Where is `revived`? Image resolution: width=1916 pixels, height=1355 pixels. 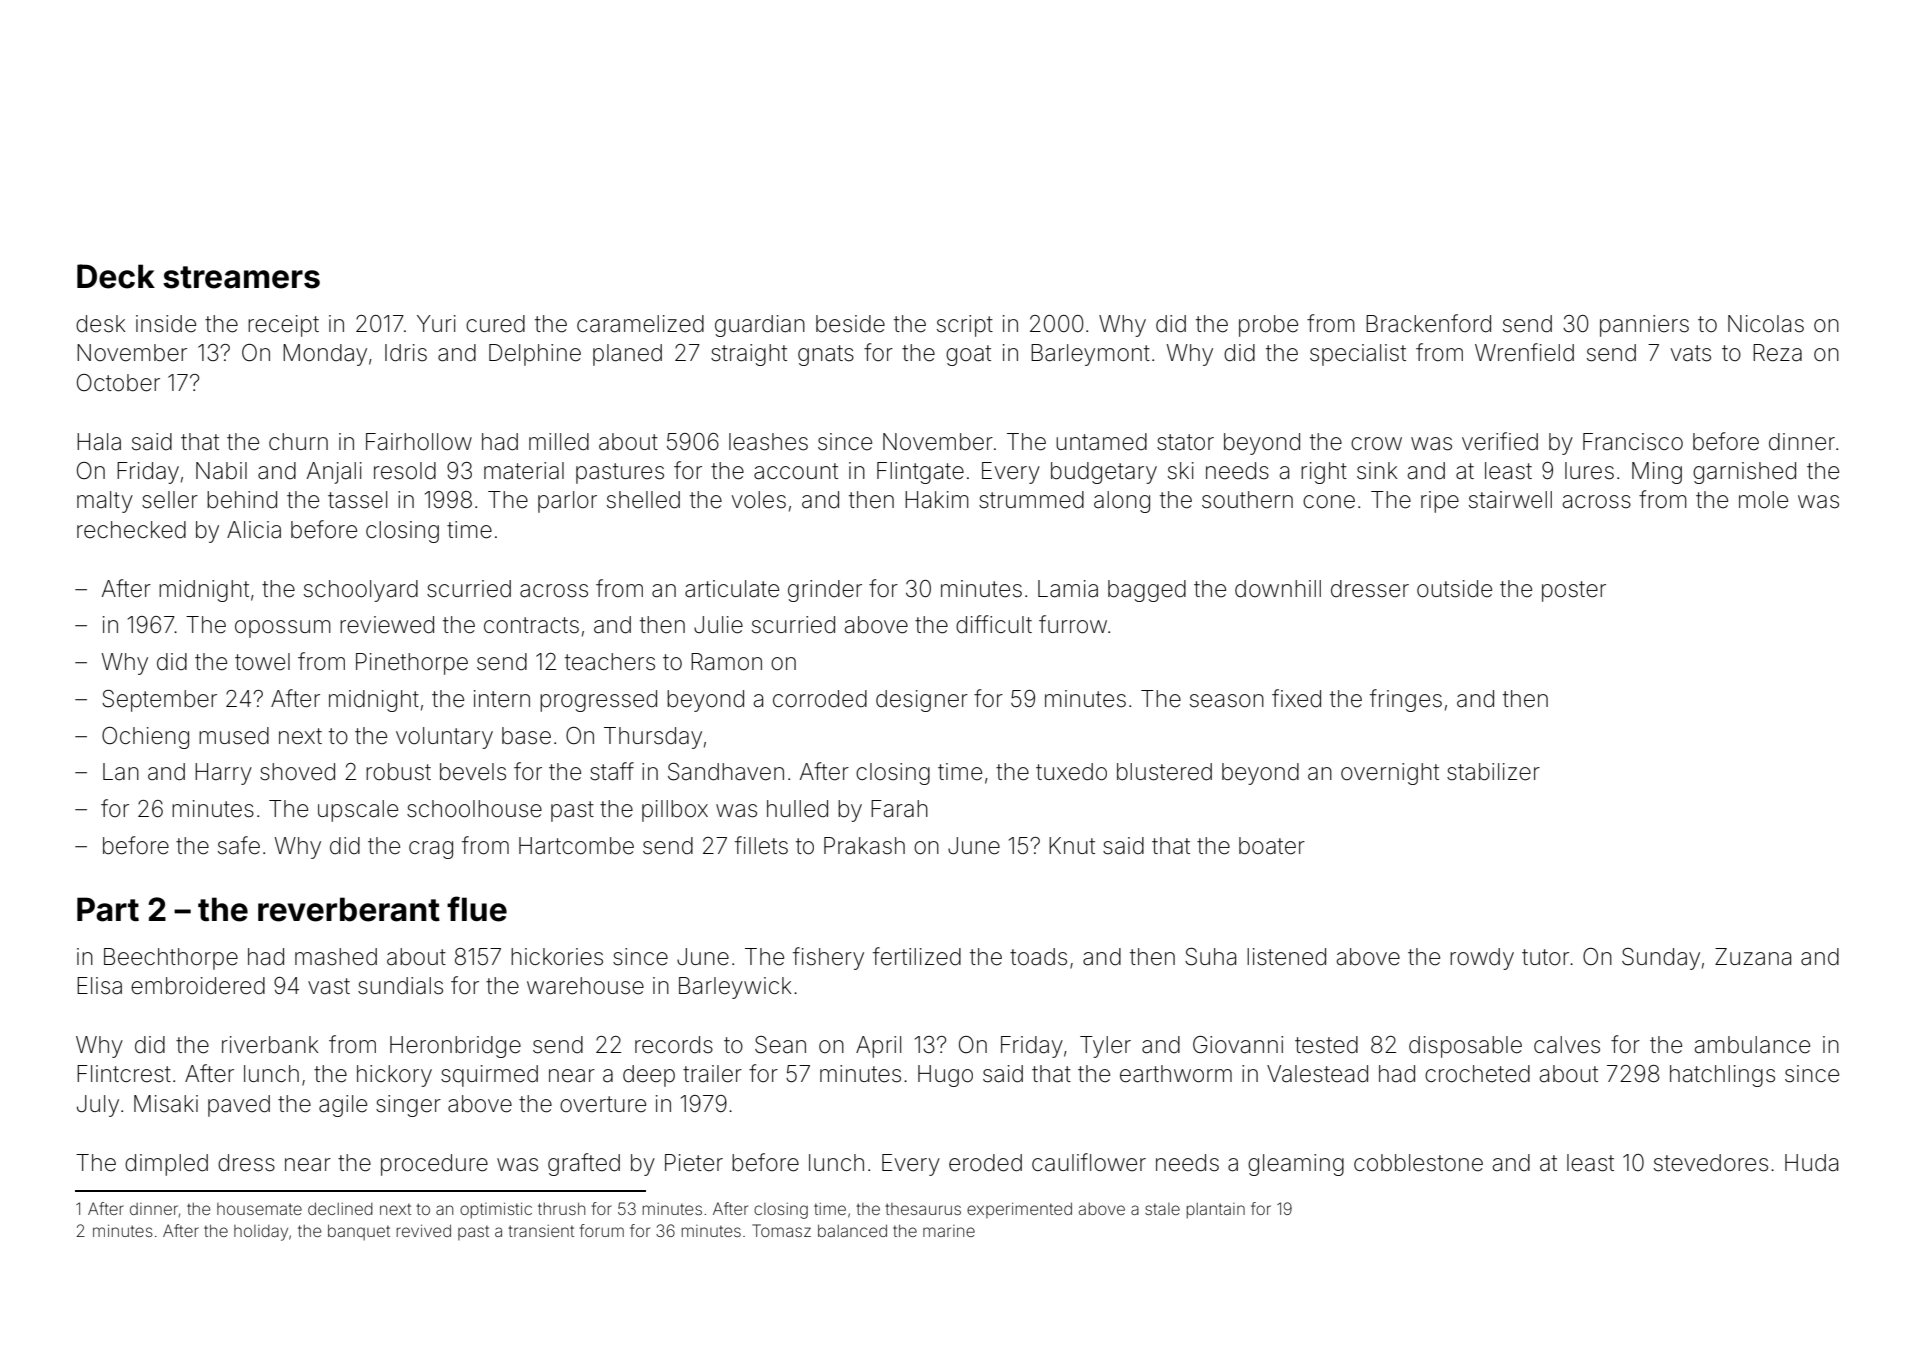
revived is located at coordinates (424, 1230).
